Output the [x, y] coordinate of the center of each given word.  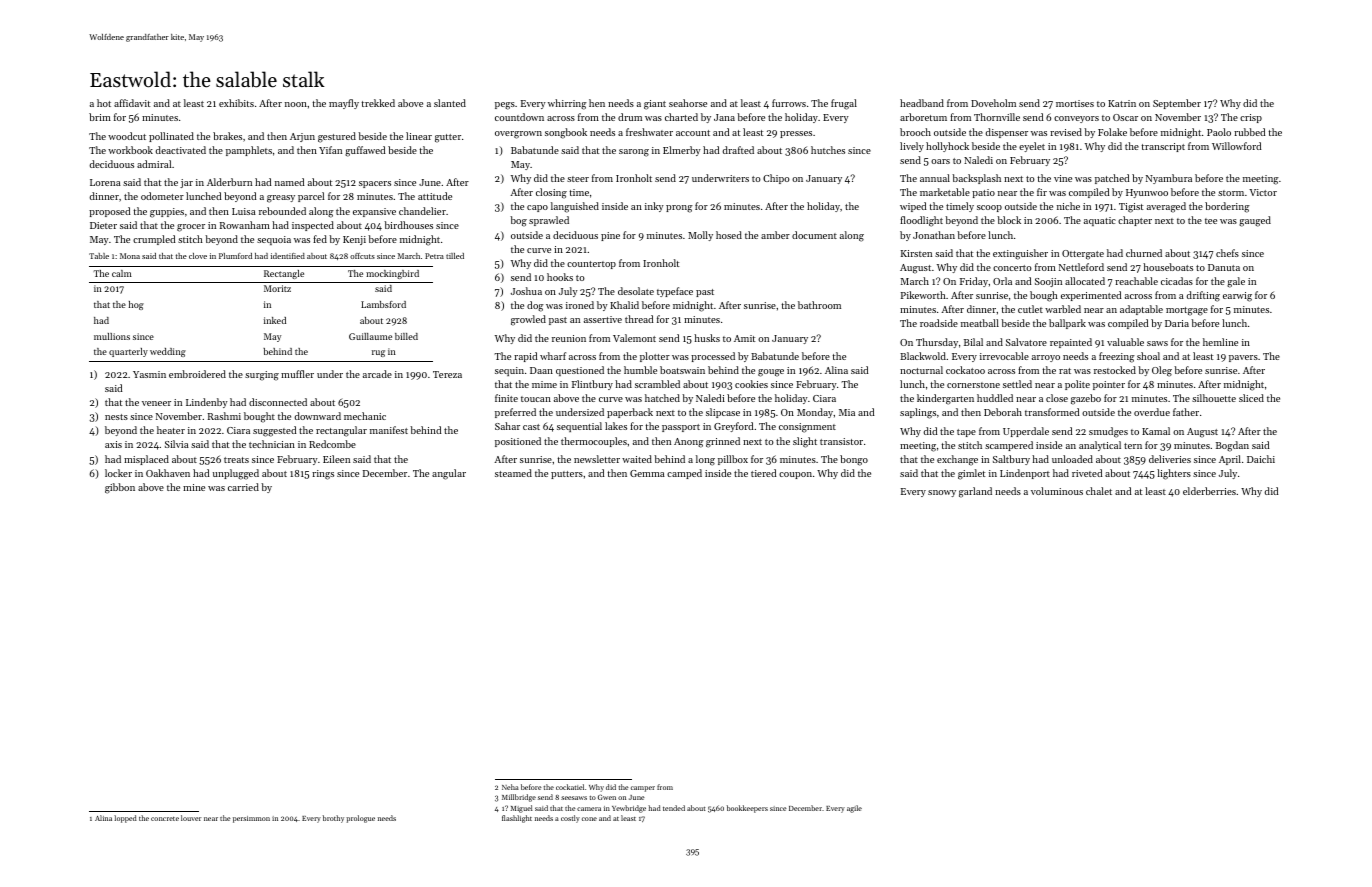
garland [975, 492]
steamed [513, 473]
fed [320, 239]
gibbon [120, 488]
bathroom [819, 305]
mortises [1075, 103]
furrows [789, 103]
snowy [942, 493]
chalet [1099, 491]
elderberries [1209, 491]
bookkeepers [747, 809]
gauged [1255, 221]
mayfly [344, 104]
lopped [125, 819]
